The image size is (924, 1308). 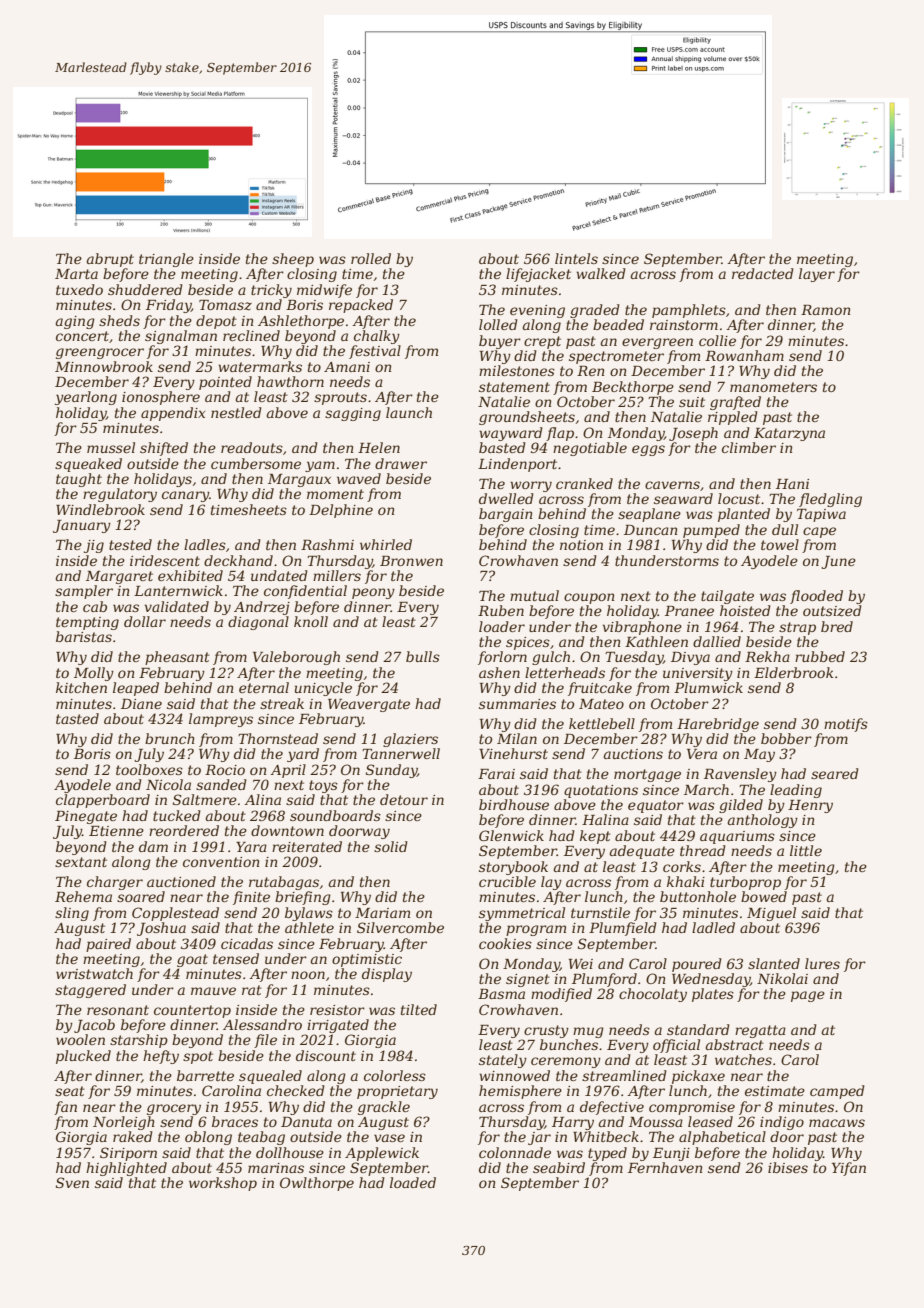 I want to click on locust, so click(x=739, y=498).
